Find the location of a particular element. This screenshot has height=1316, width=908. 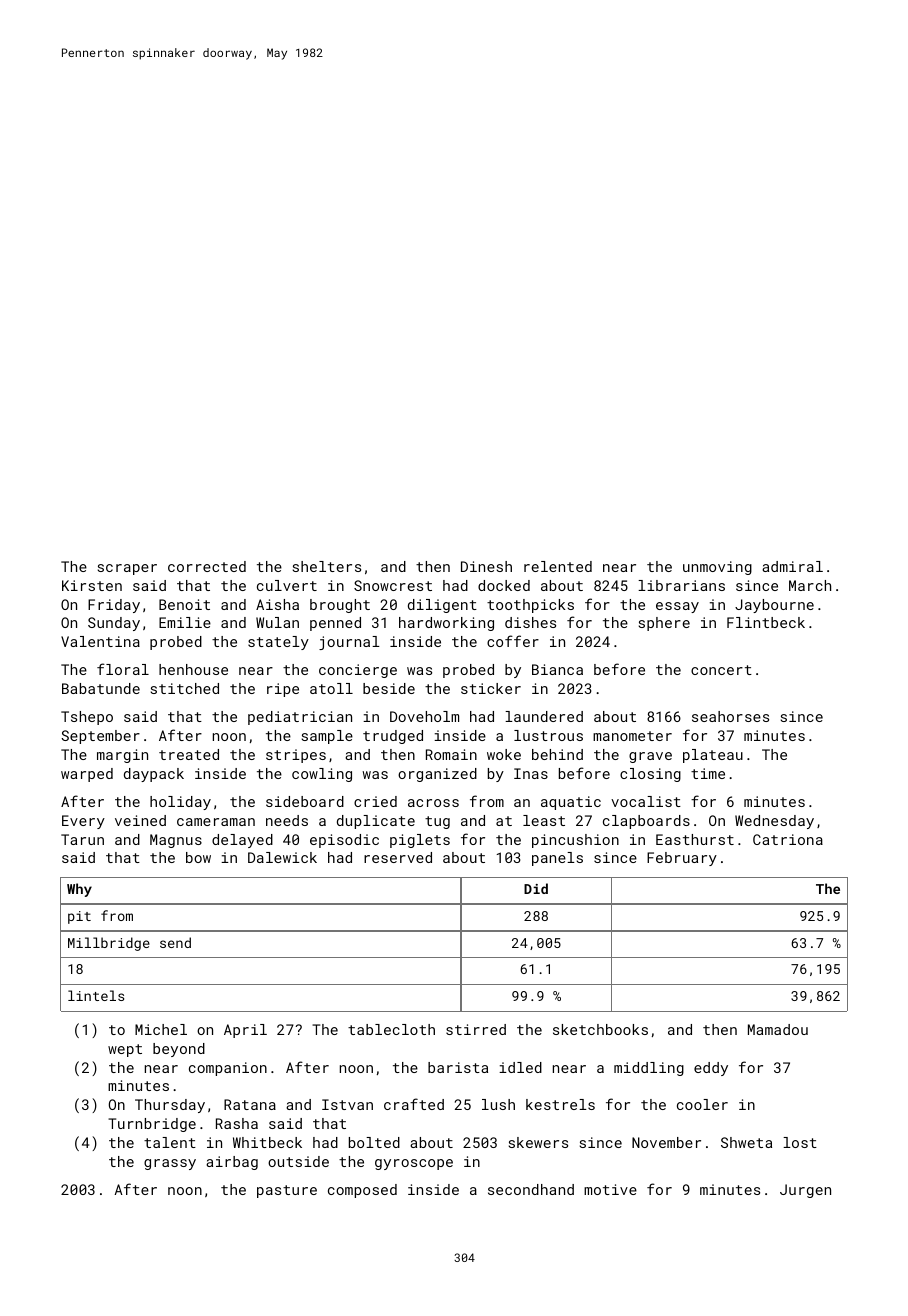

sample is located at coordinates (327, 737).
